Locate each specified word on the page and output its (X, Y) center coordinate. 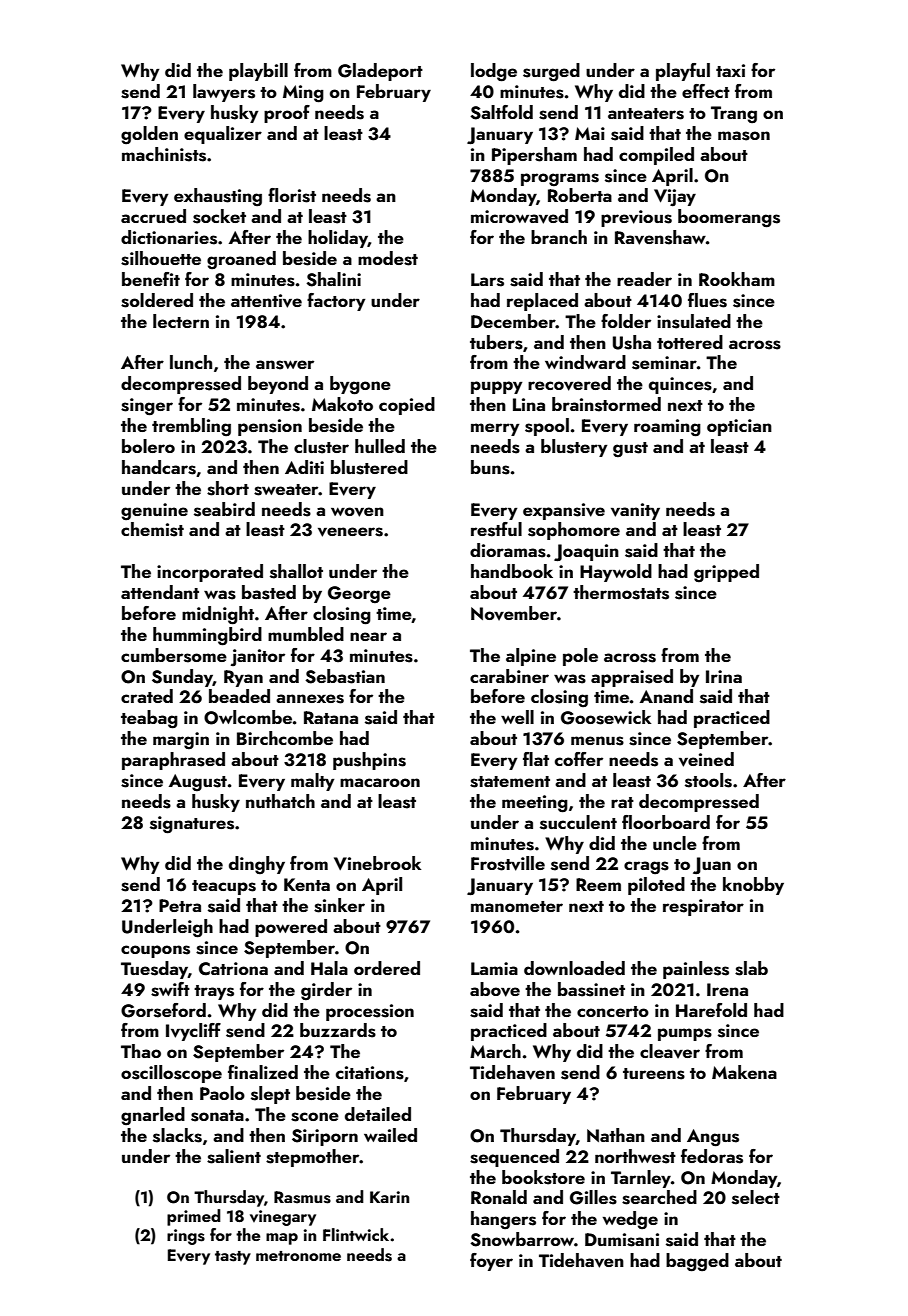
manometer (517, 906)
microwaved (519, 216)
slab (751, 968)
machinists (164, 154)
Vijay (675, 198)
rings (186, 1237)
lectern (181, 321)
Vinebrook (377, 863)
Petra (180, 905)
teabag (149, 719)
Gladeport (380, 72)
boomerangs (729, 218)
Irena (727, 989)
